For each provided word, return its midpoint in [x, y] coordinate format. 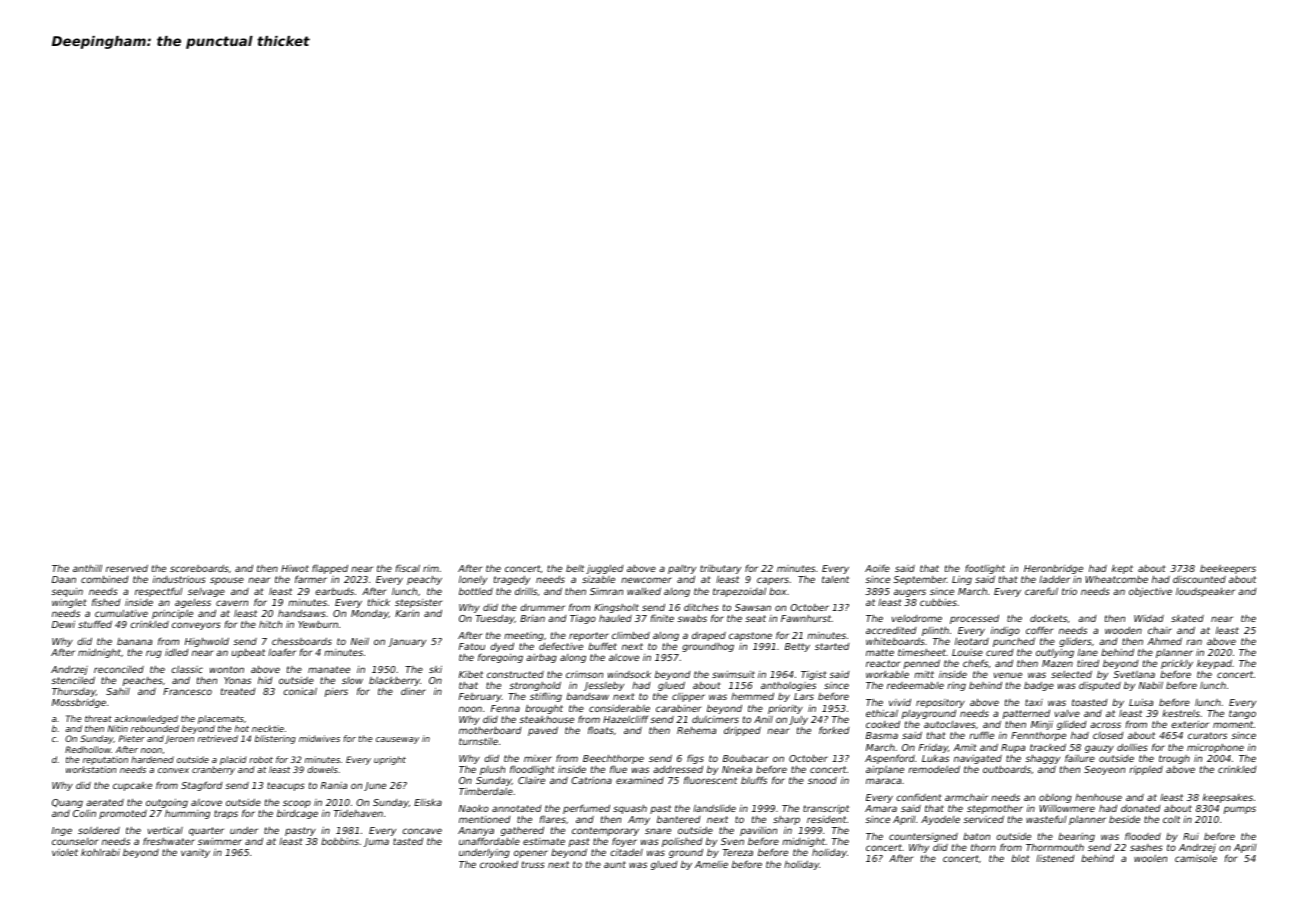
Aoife [877, 568]
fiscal [407, 568]
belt [575, 568]
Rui [1191, 836]
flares [552, 819]
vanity [195, 853]
